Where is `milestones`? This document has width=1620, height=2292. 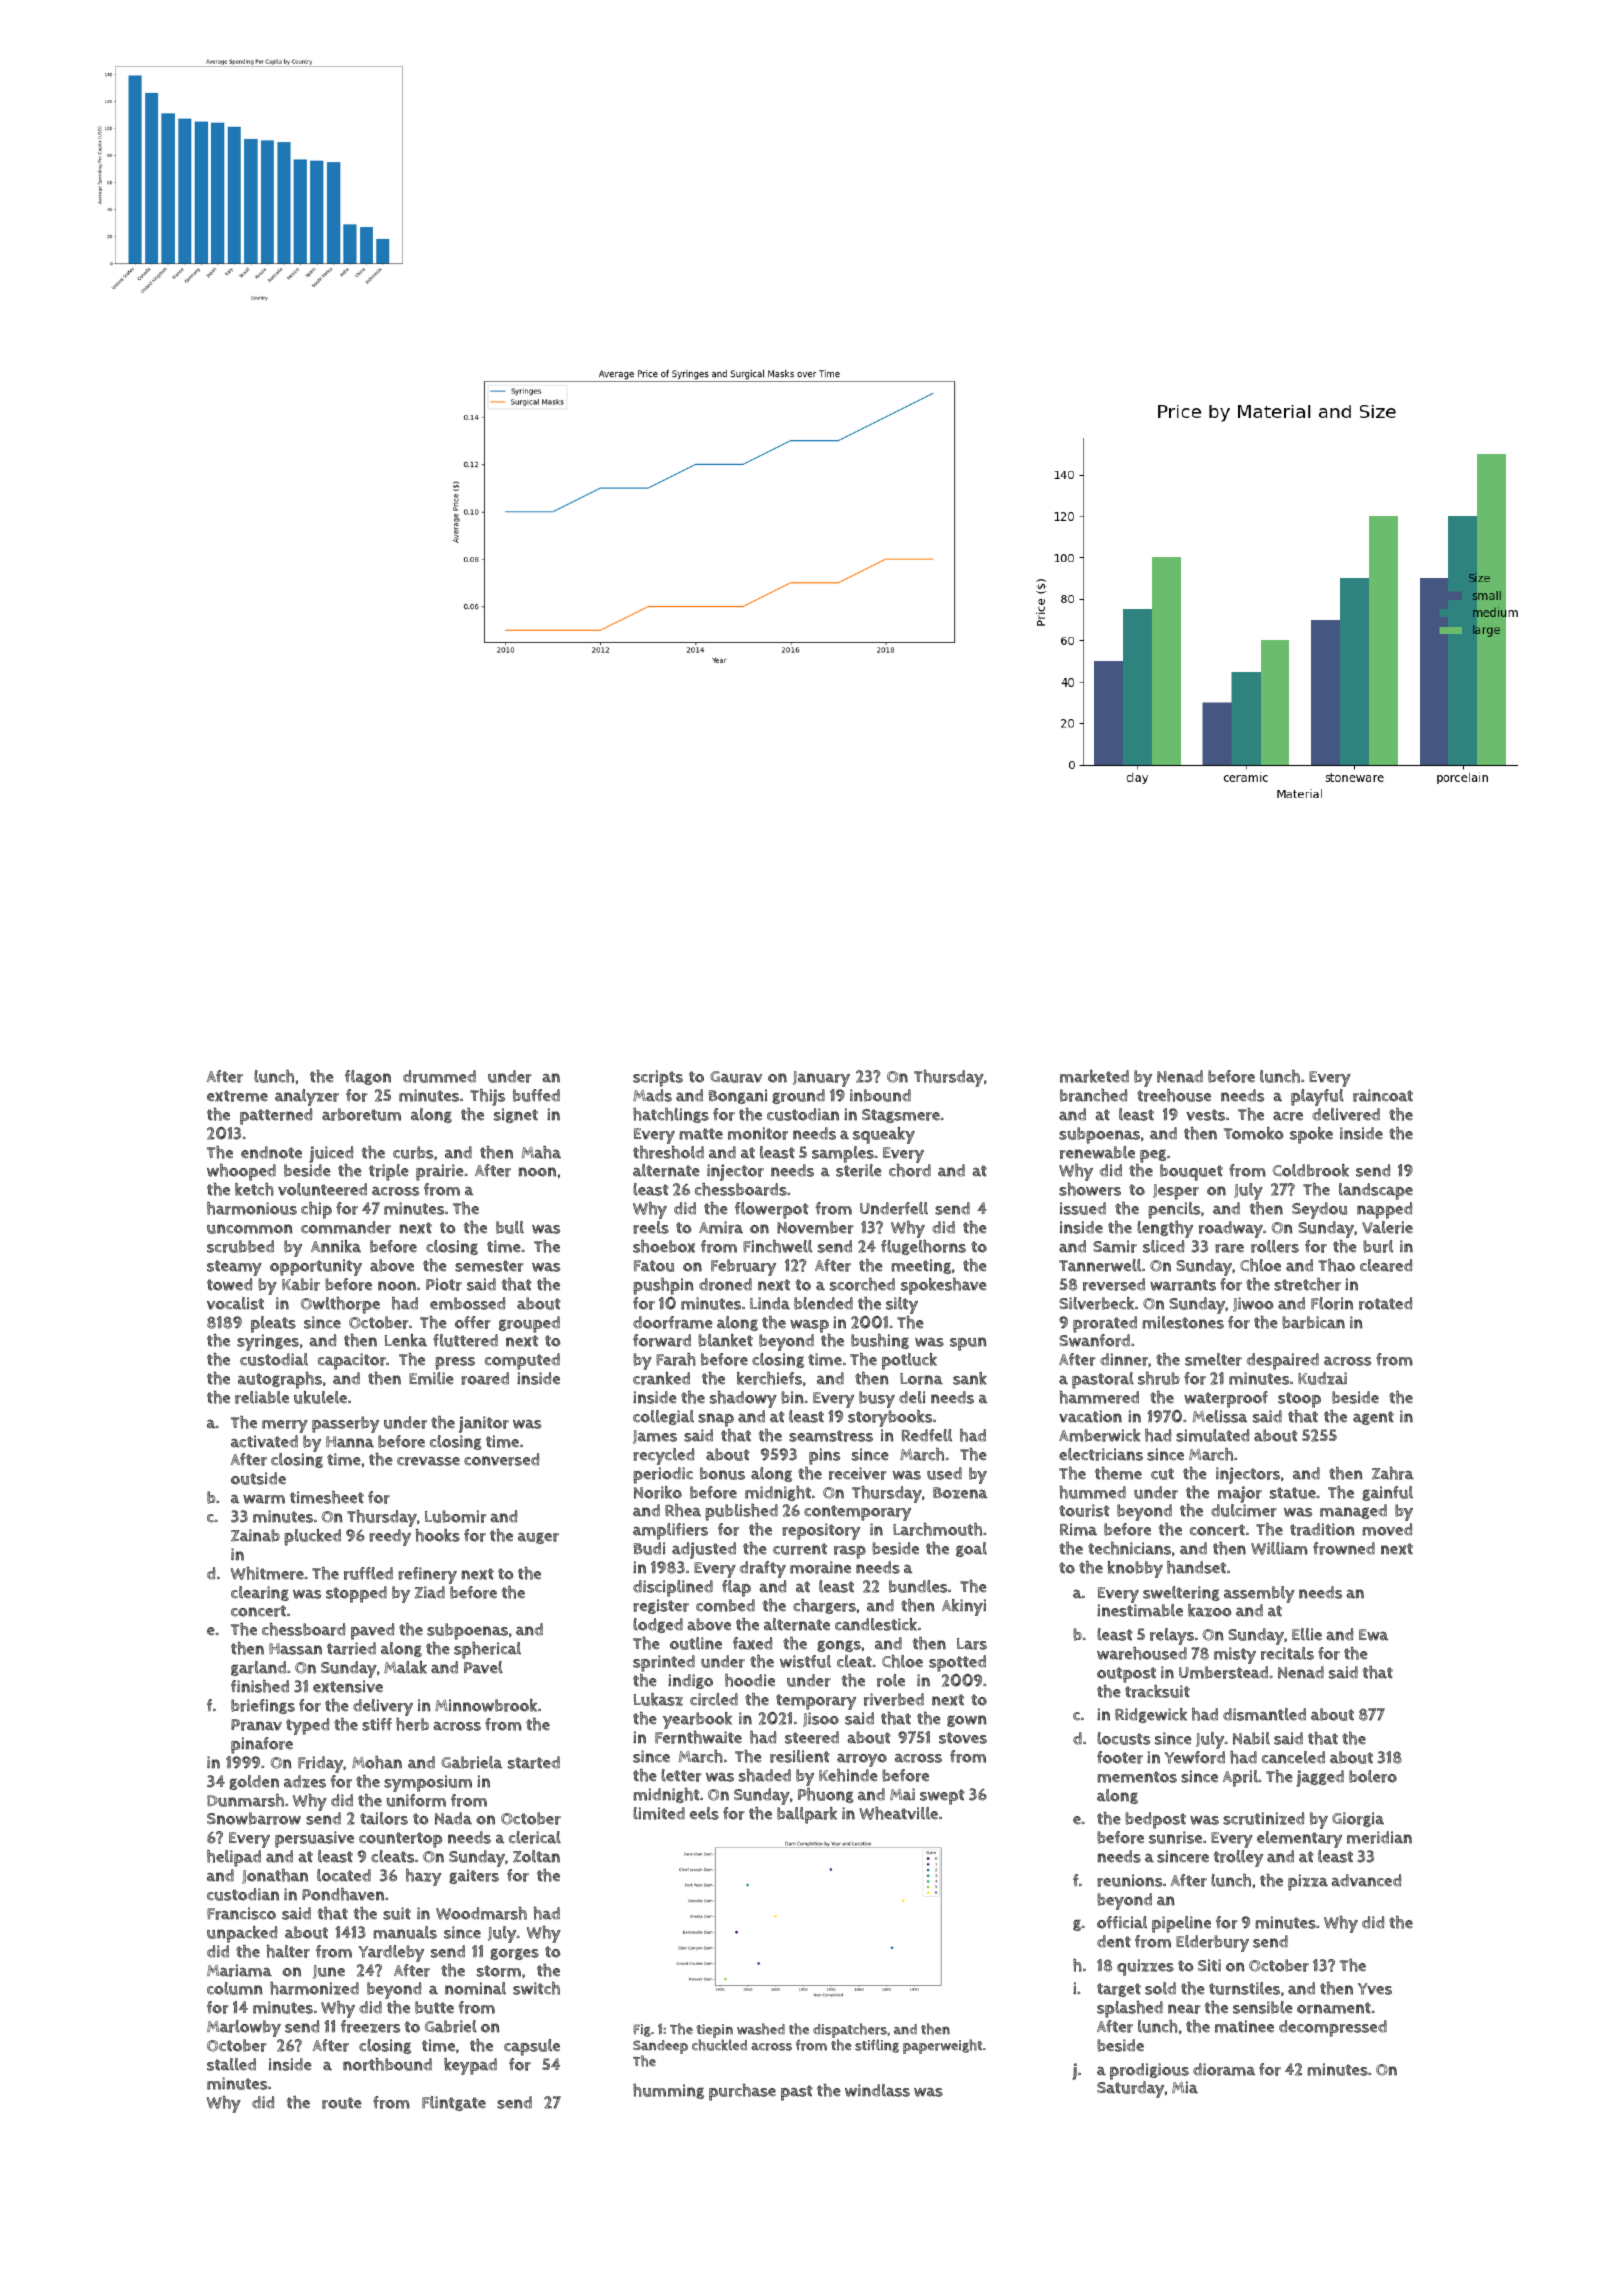
milestones is located at coordinates (1183, 1322).
